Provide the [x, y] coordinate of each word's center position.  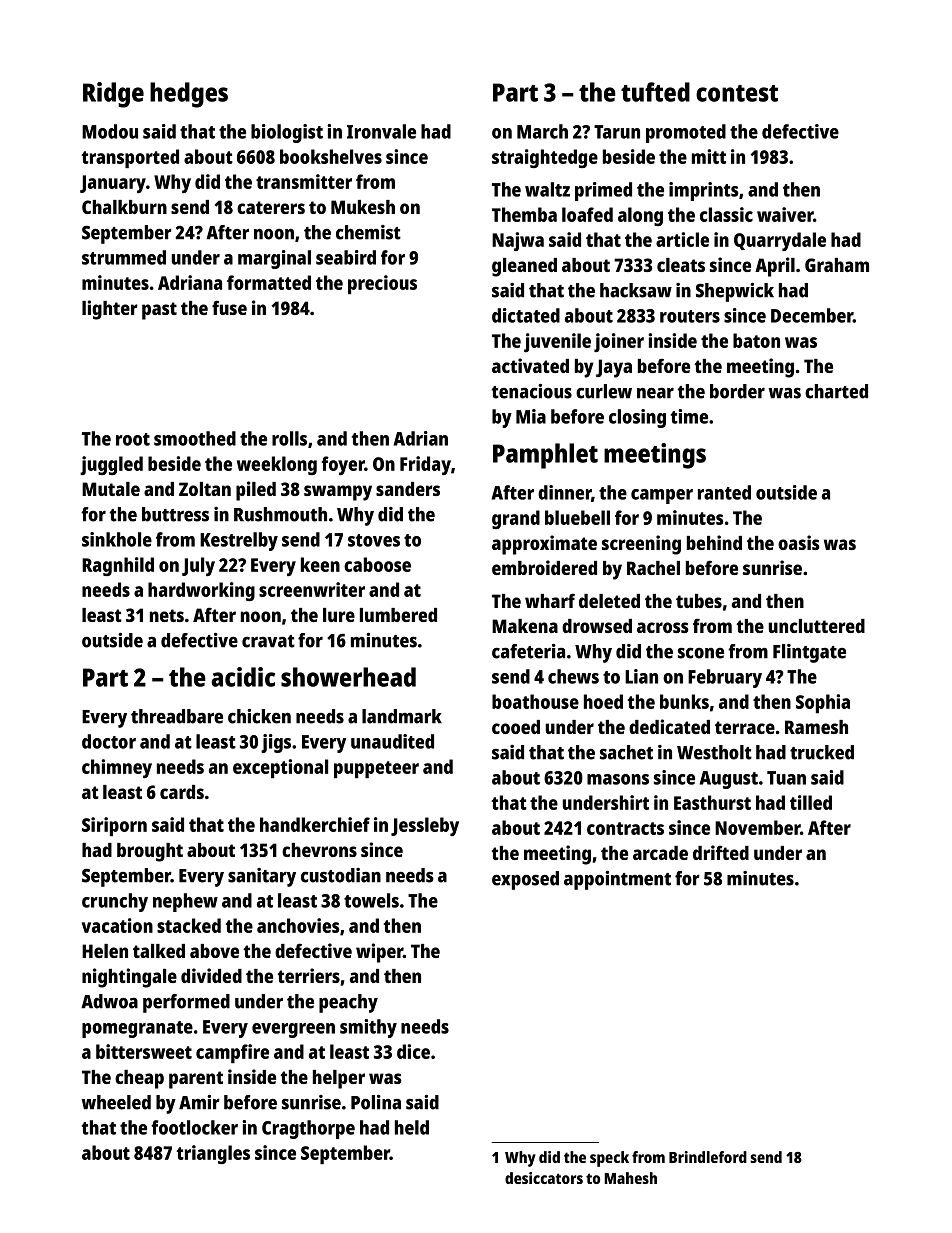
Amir [199, 1102]
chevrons [319, 850]
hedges [189, 95]
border [737, 391]
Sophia [823, 703]
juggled [111, 465]
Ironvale [381, 131]
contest [737, 93]
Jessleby [425, 826]
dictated [526, 315]
